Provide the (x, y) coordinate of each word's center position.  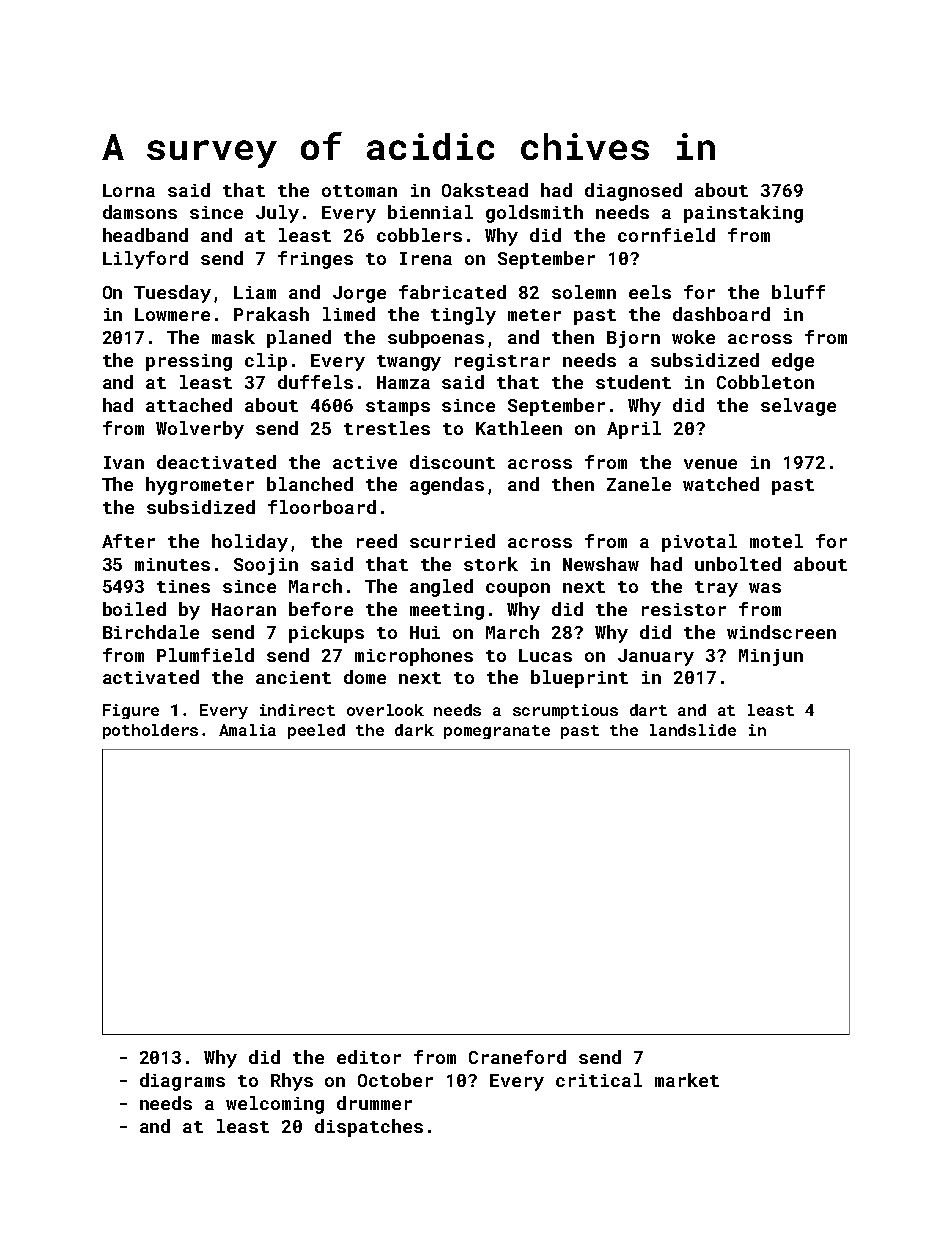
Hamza (403, 382)
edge (793, 362)
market (687, 1080)
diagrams (182, 1082)
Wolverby (200, 430)
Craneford (517, 1057)
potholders (150, 731)
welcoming (275, 1105)
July (277, 214)
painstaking (743, 214)
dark (414, 730)
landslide (693, 730)
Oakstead (485, 190)
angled (441, 588)
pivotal (699, 543)
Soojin (266, 566)
